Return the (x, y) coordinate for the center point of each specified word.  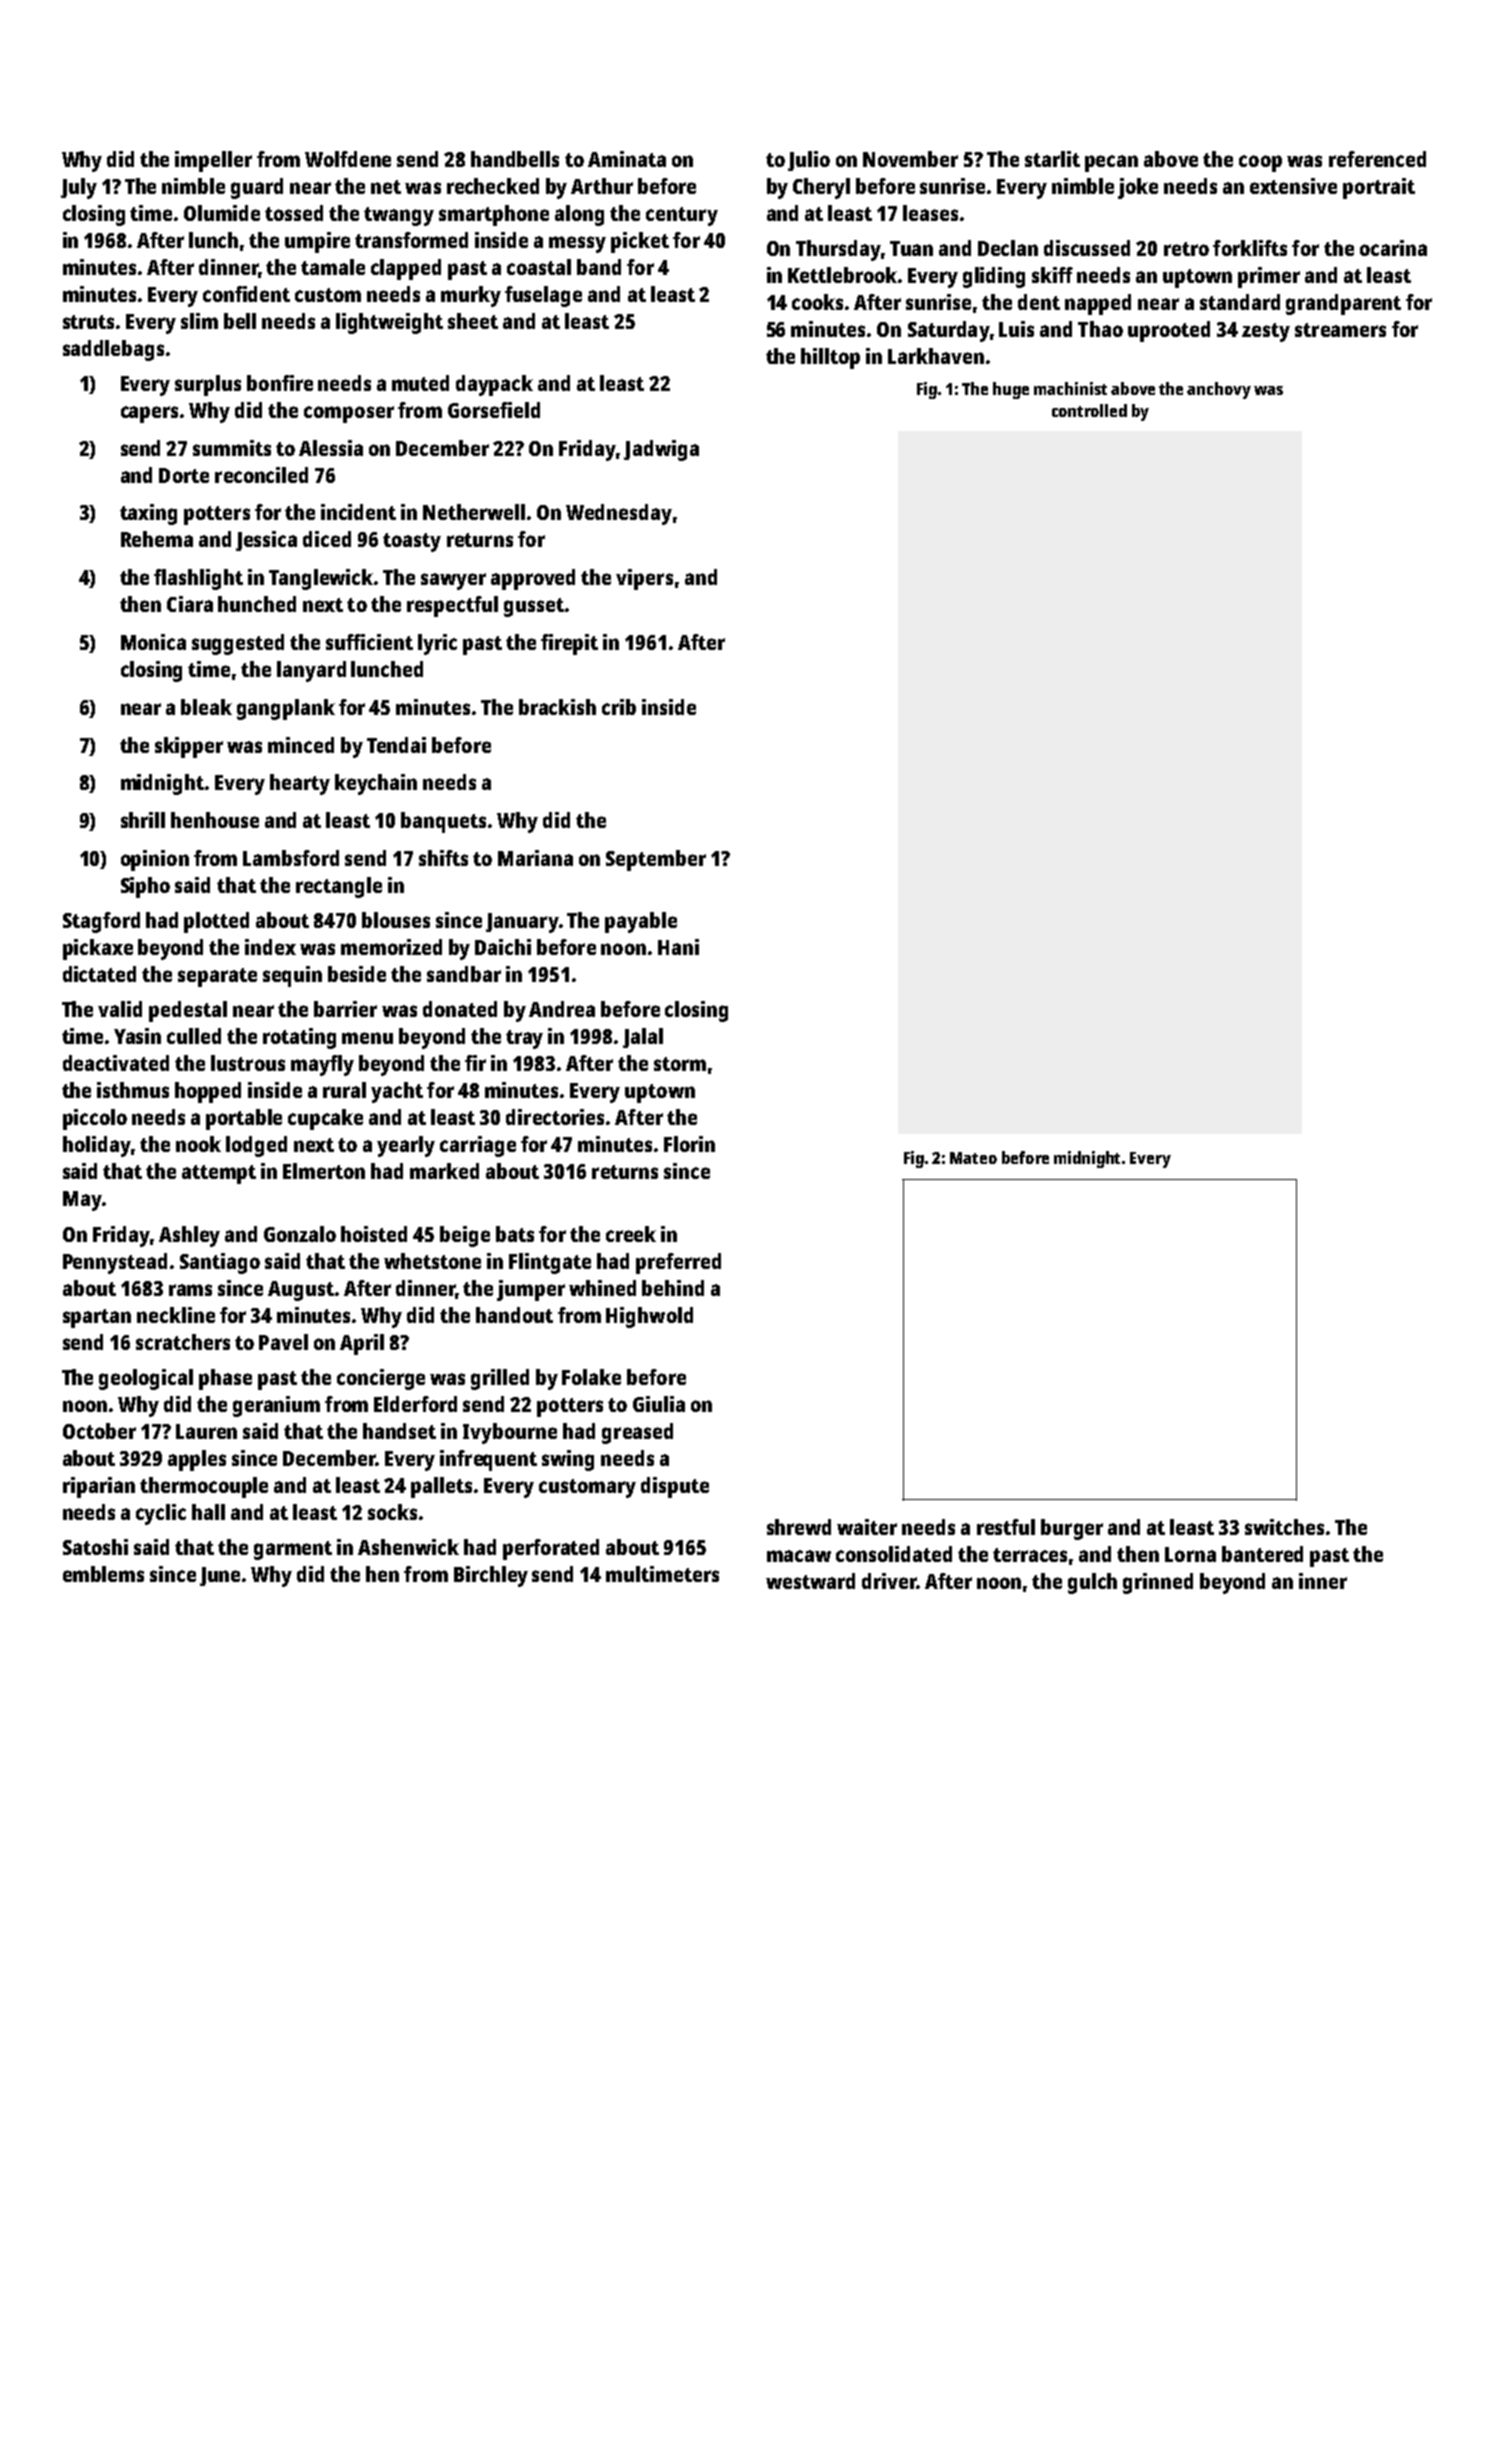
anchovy (1219, 390)
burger (1072, 1529)
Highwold (649, 1317)
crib (619, 707)
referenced (1377, 159)
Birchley (491, 1576)
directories (555, 1117)
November (910, 159)
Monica (153, 642)
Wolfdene (348, 159)
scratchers (183, 1342)
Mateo (973, 1158)
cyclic (161, 1514)
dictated (99, 974)
